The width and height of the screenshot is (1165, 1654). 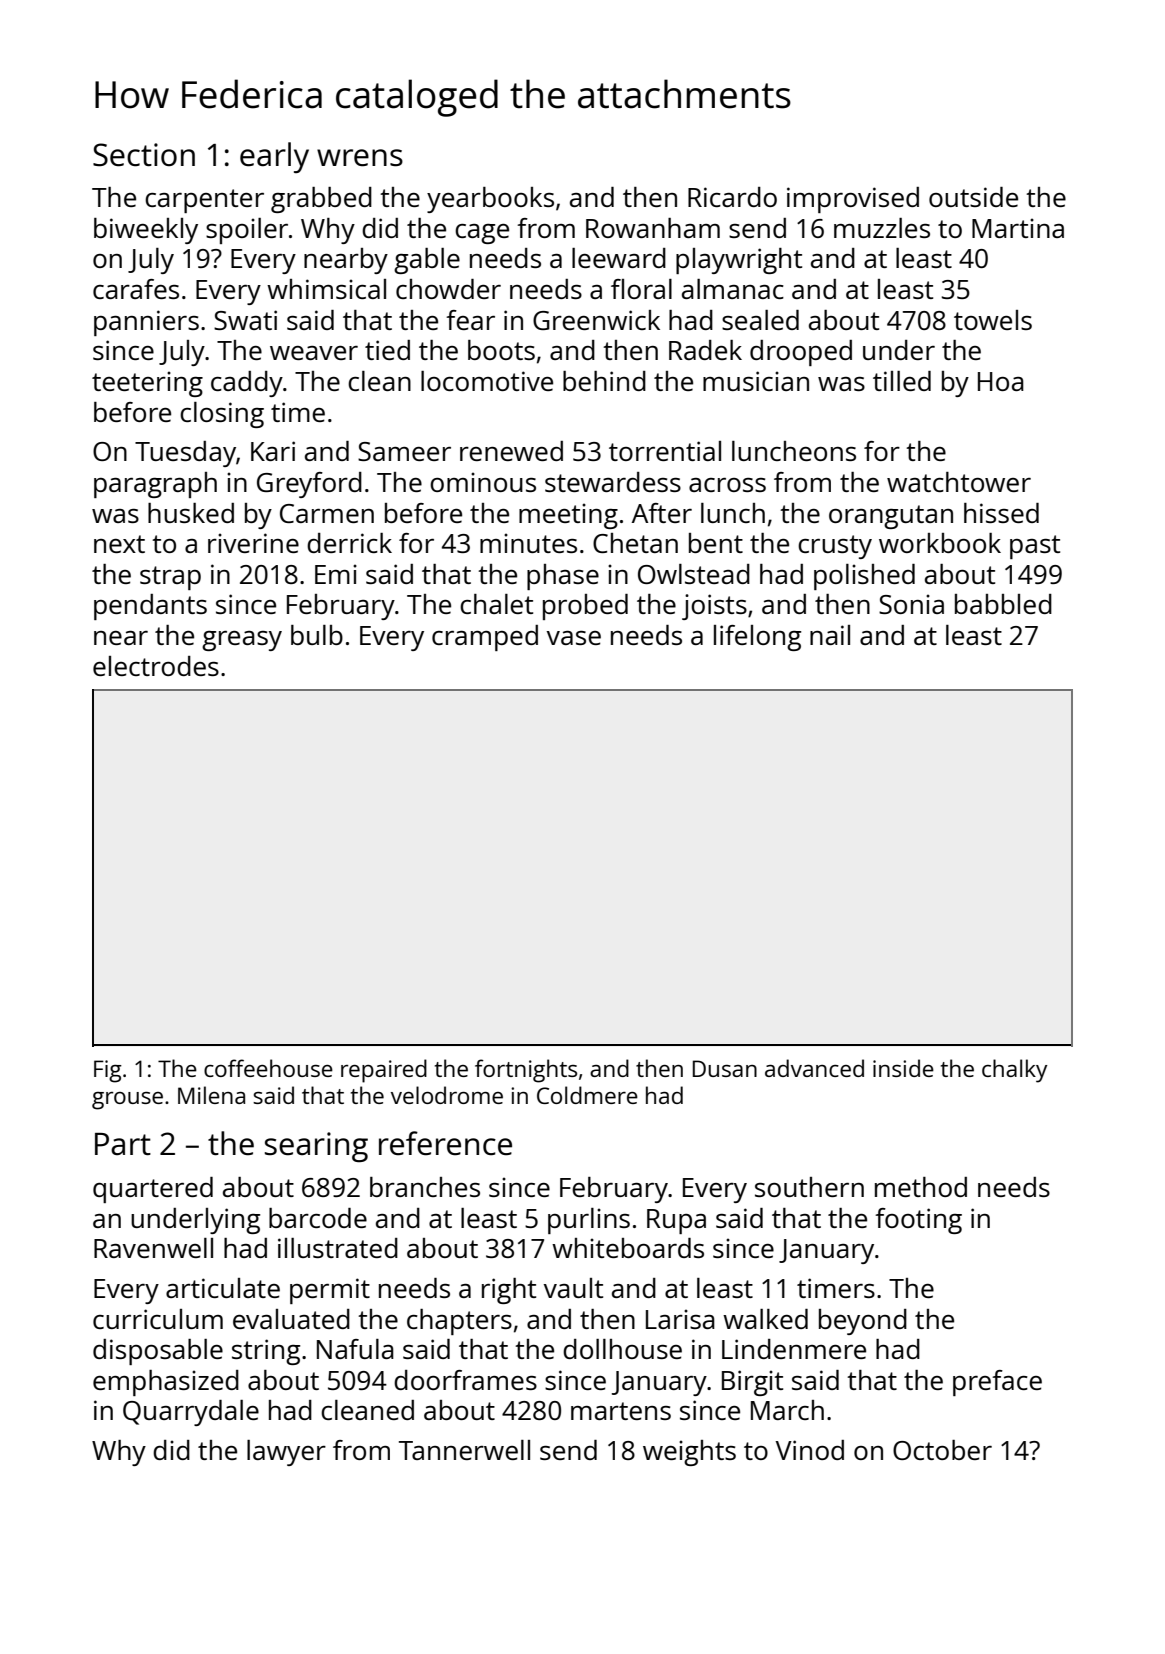 What do you see at coordinates (286, 1453) in the screenshot?
I see `lawyer` at bounding box center [286, 1453].
